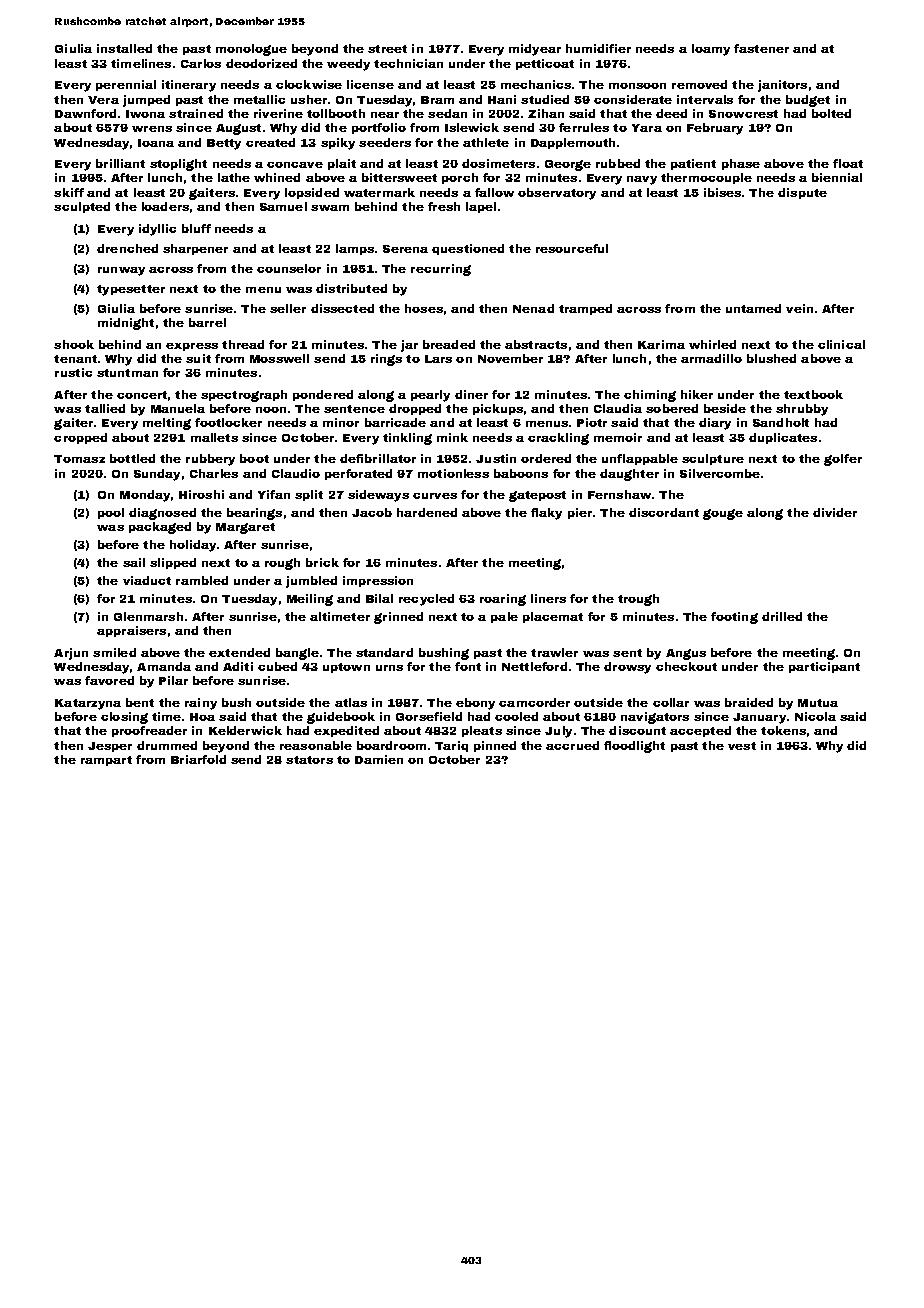  I want to click on Tomasz, so click(79, 459).
